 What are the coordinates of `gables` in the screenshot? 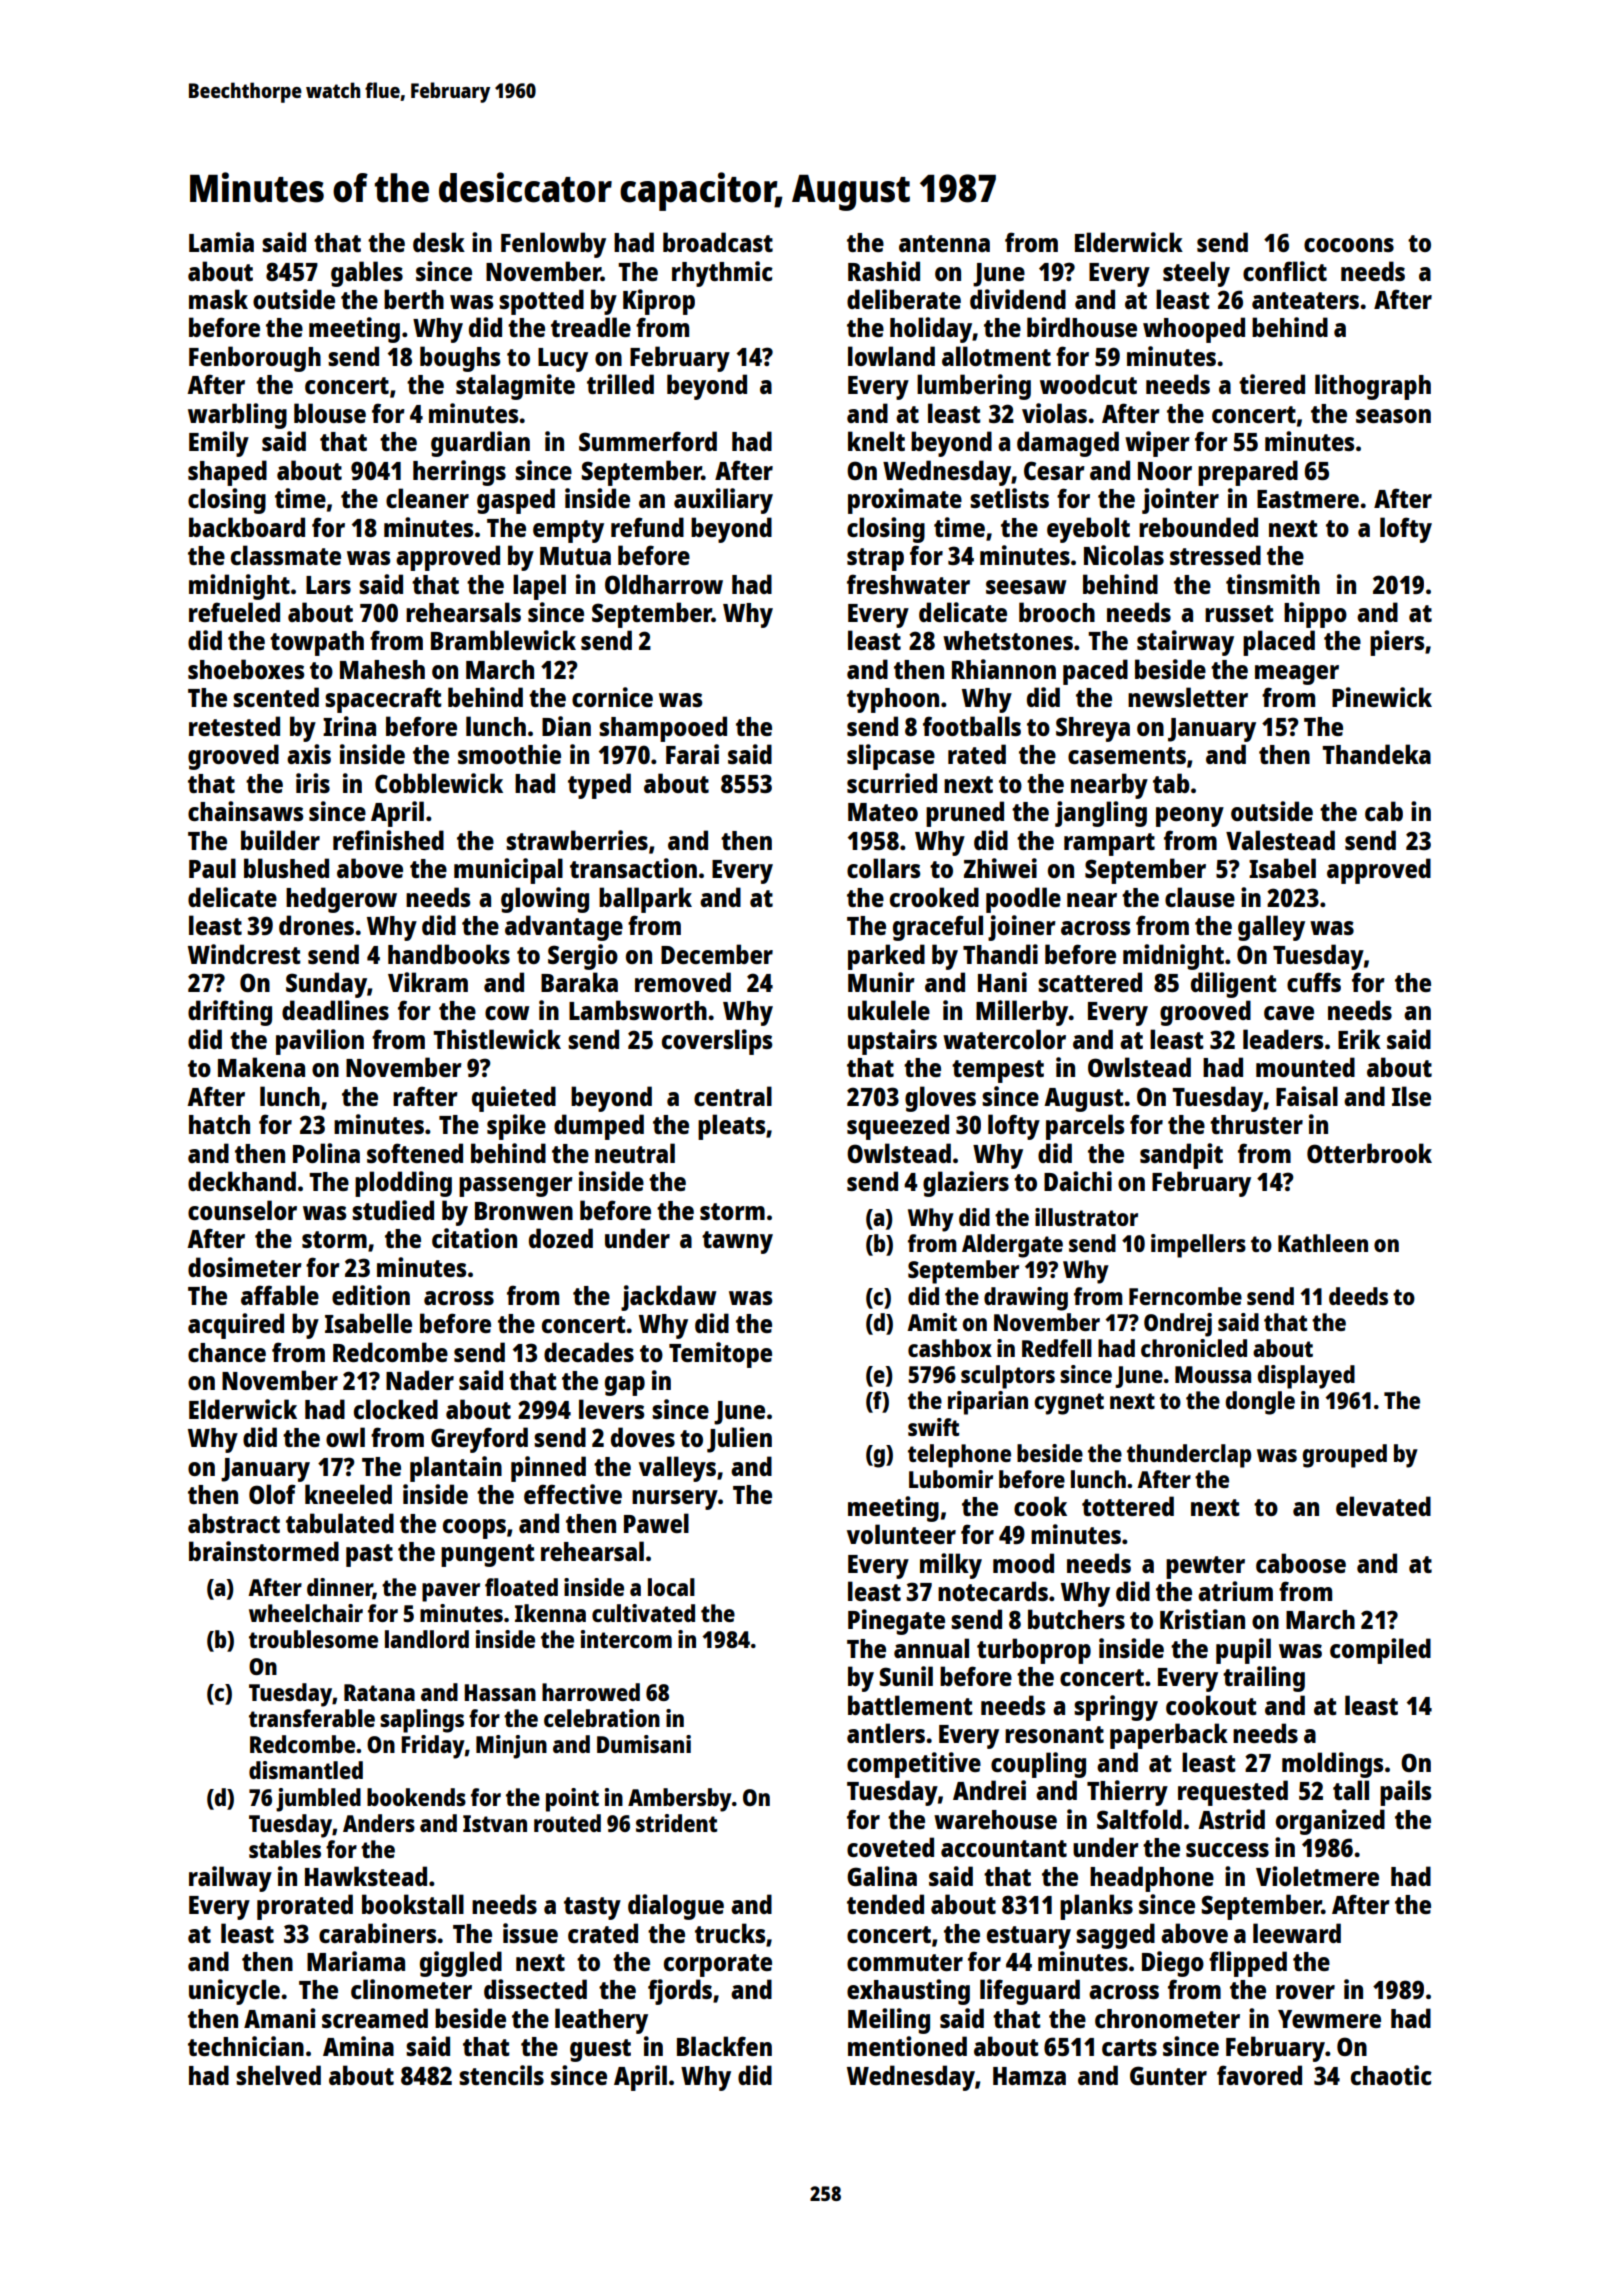 It's located at (367, 274).
